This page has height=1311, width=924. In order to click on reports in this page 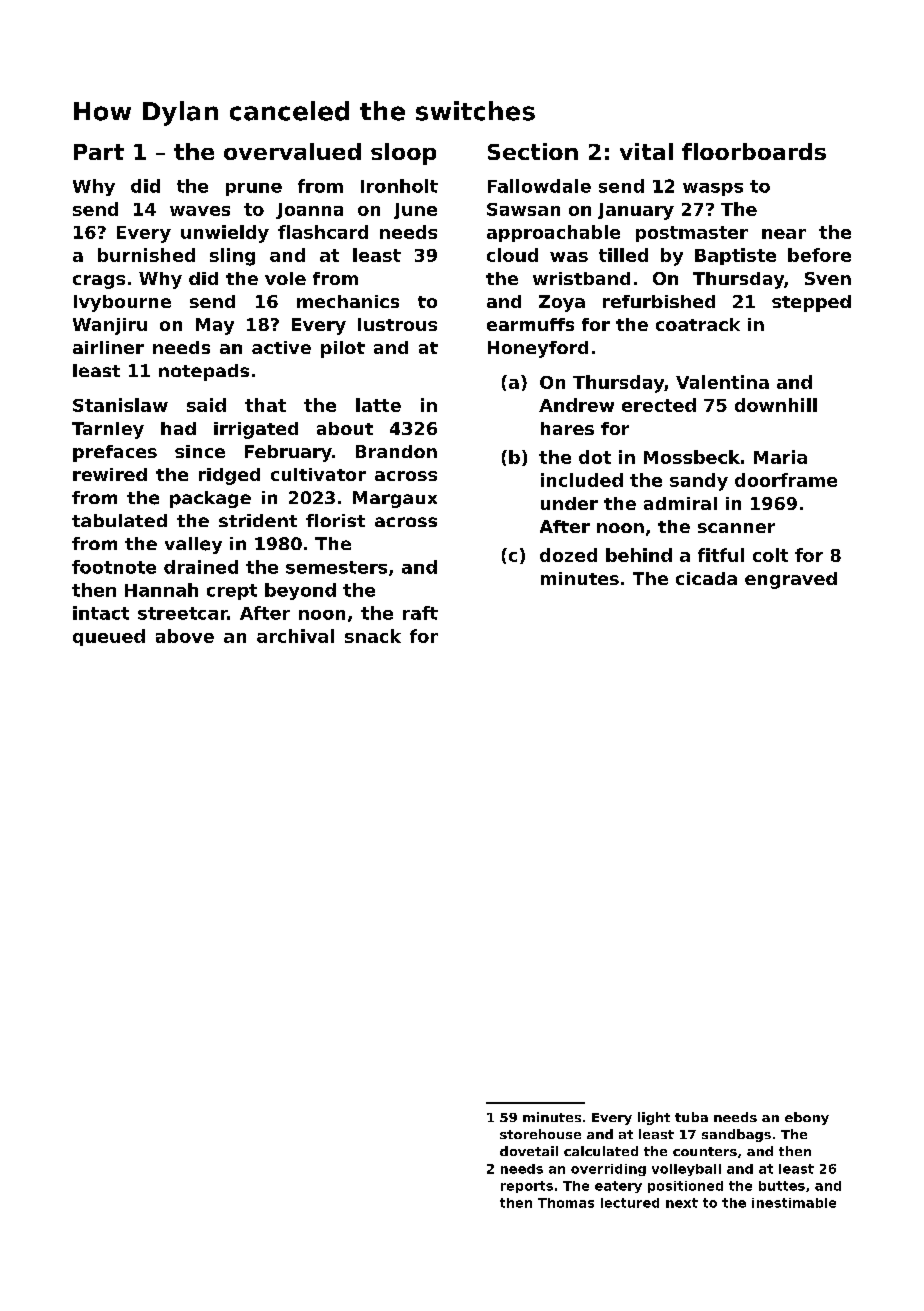, I will do `click(527, 1187)`.
